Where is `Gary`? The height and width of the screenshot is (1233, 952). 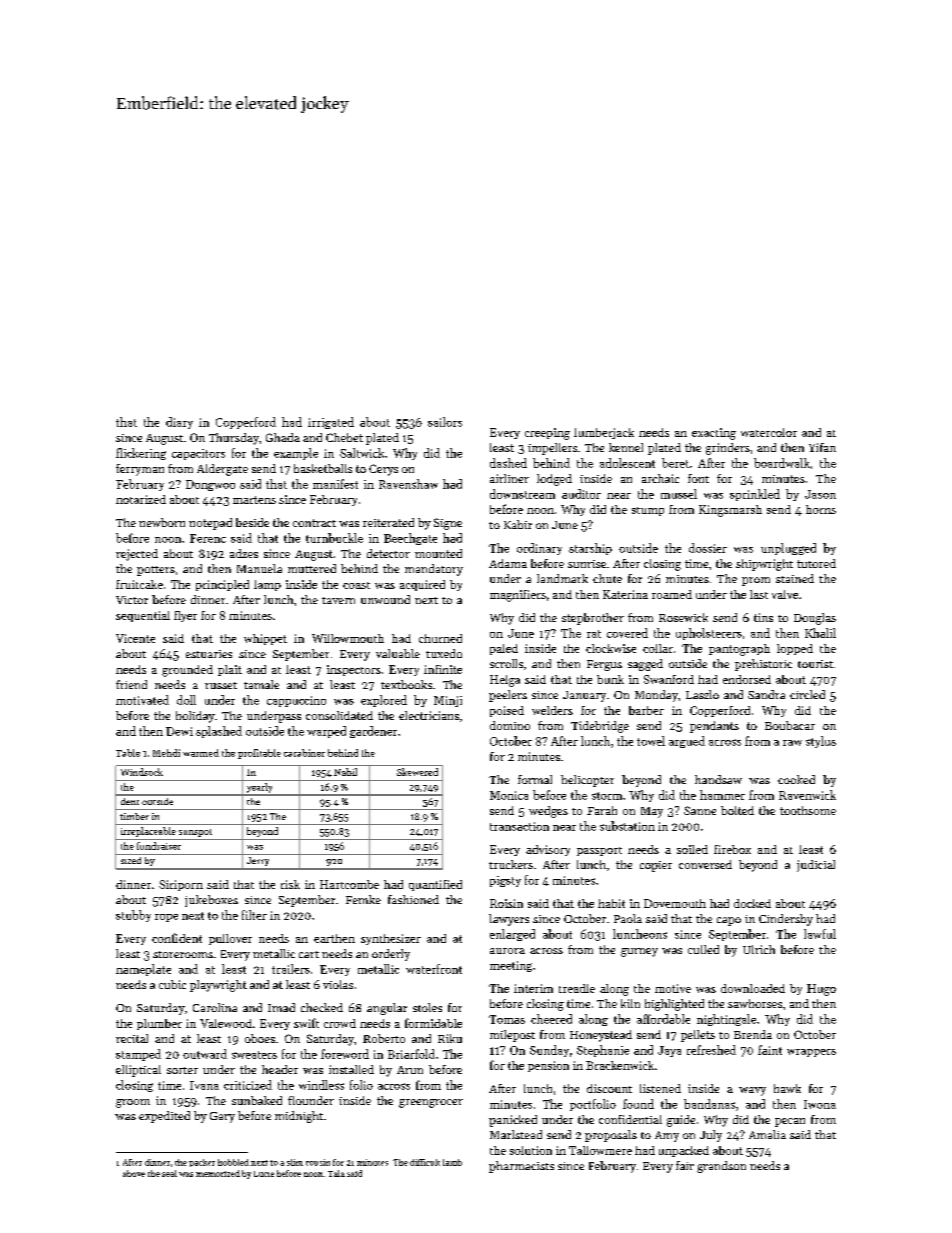
Gary is located at coordinates (222, 1117).
